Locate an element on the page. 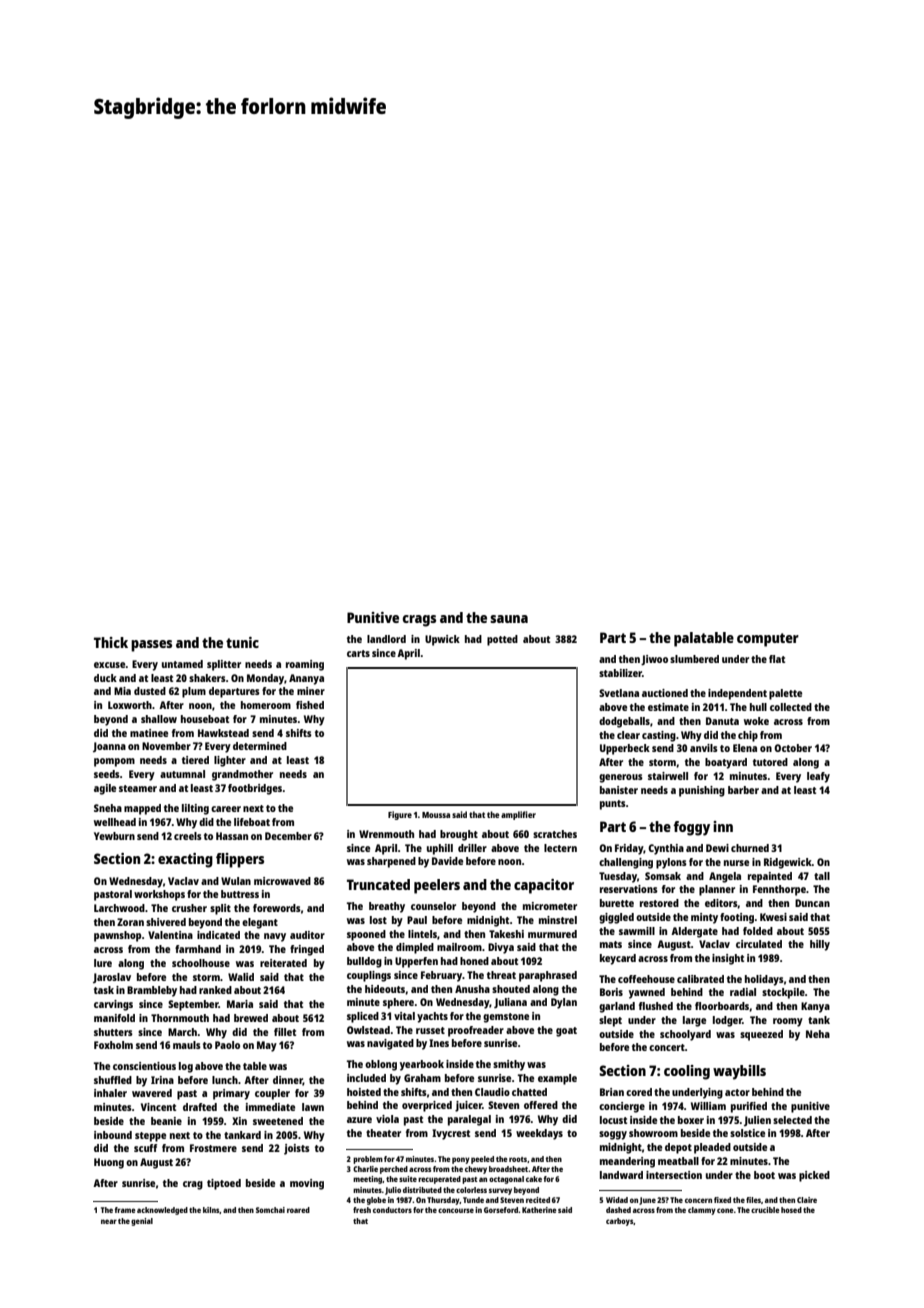  genial is located at coordinates (142, 1222).
